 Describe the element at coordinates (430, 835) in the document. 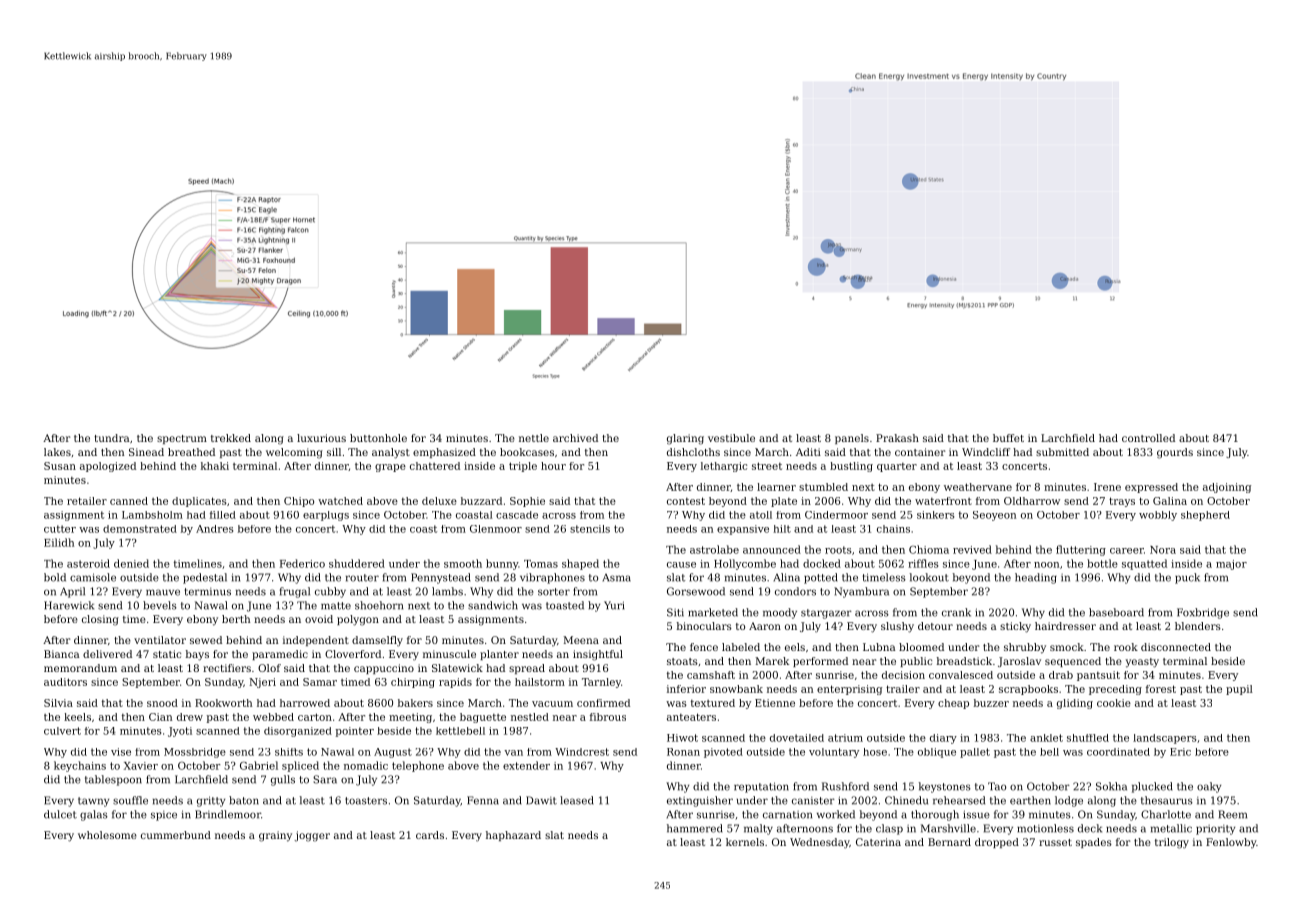

I see `cards` at that location.
